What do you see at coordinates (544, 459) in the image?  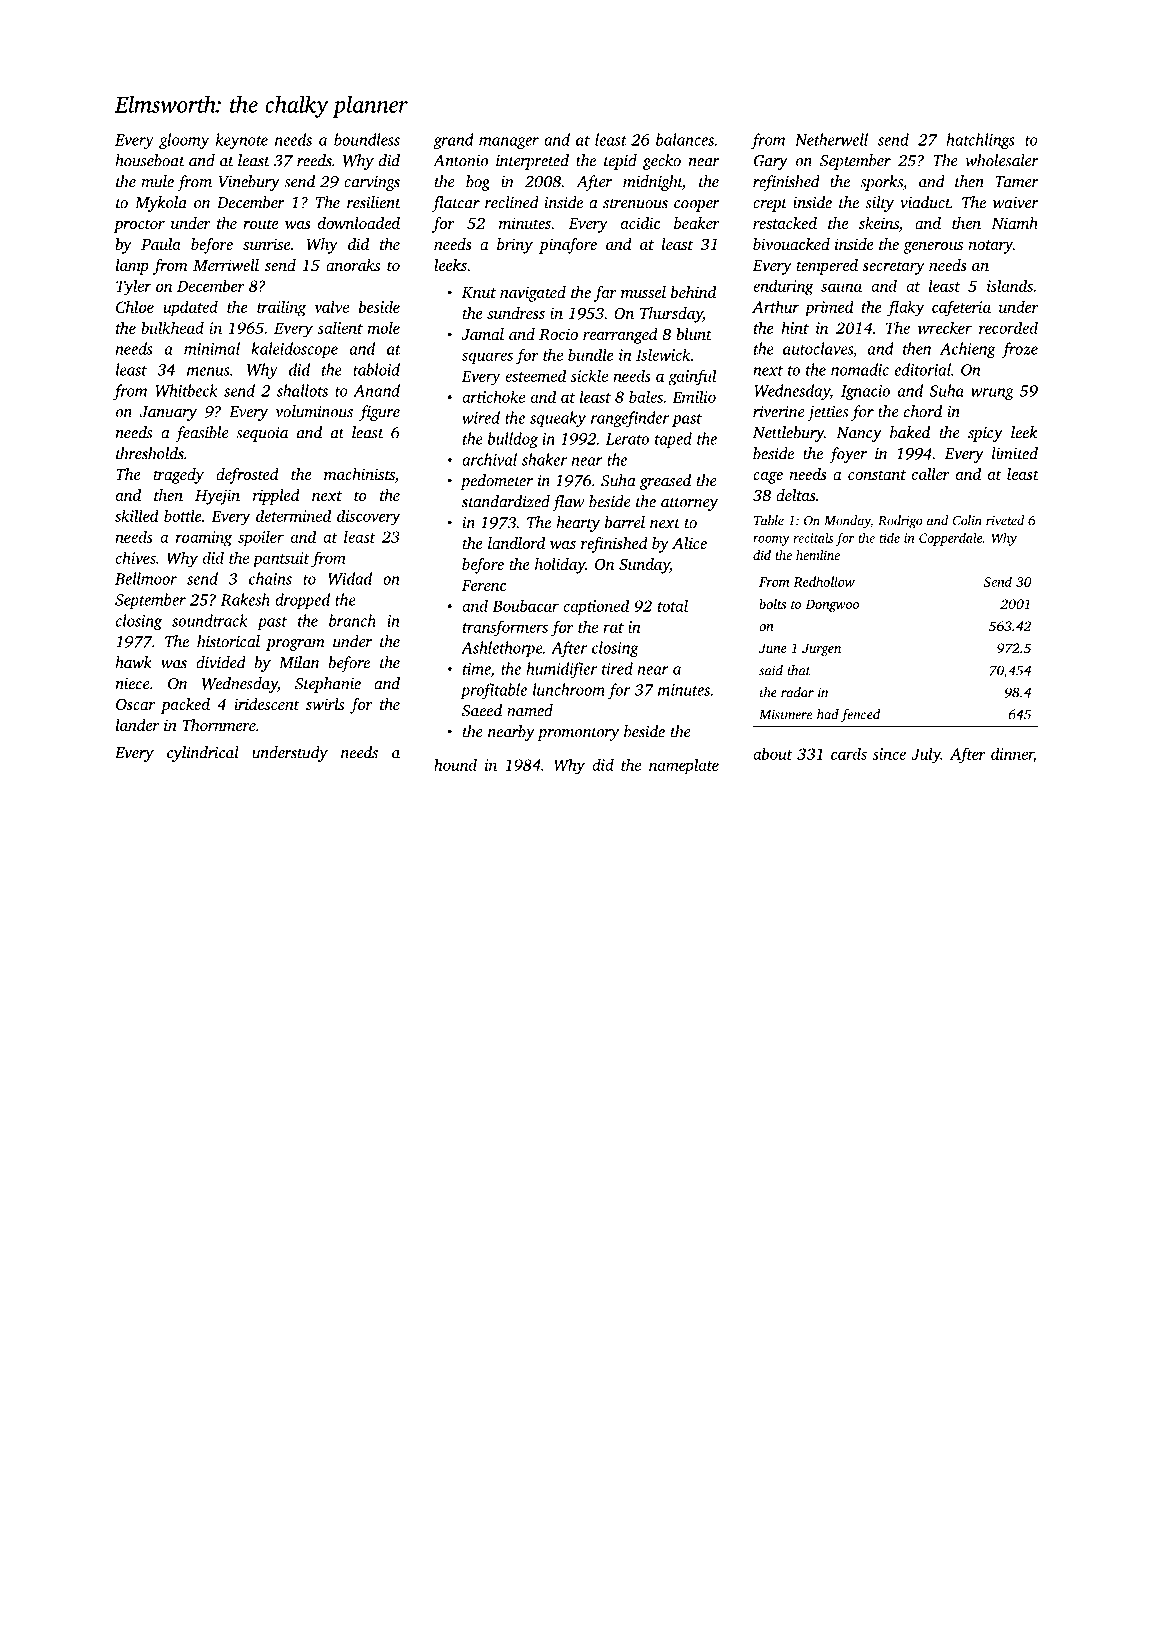 I see `shaker` at bounding box center [544, 459].
